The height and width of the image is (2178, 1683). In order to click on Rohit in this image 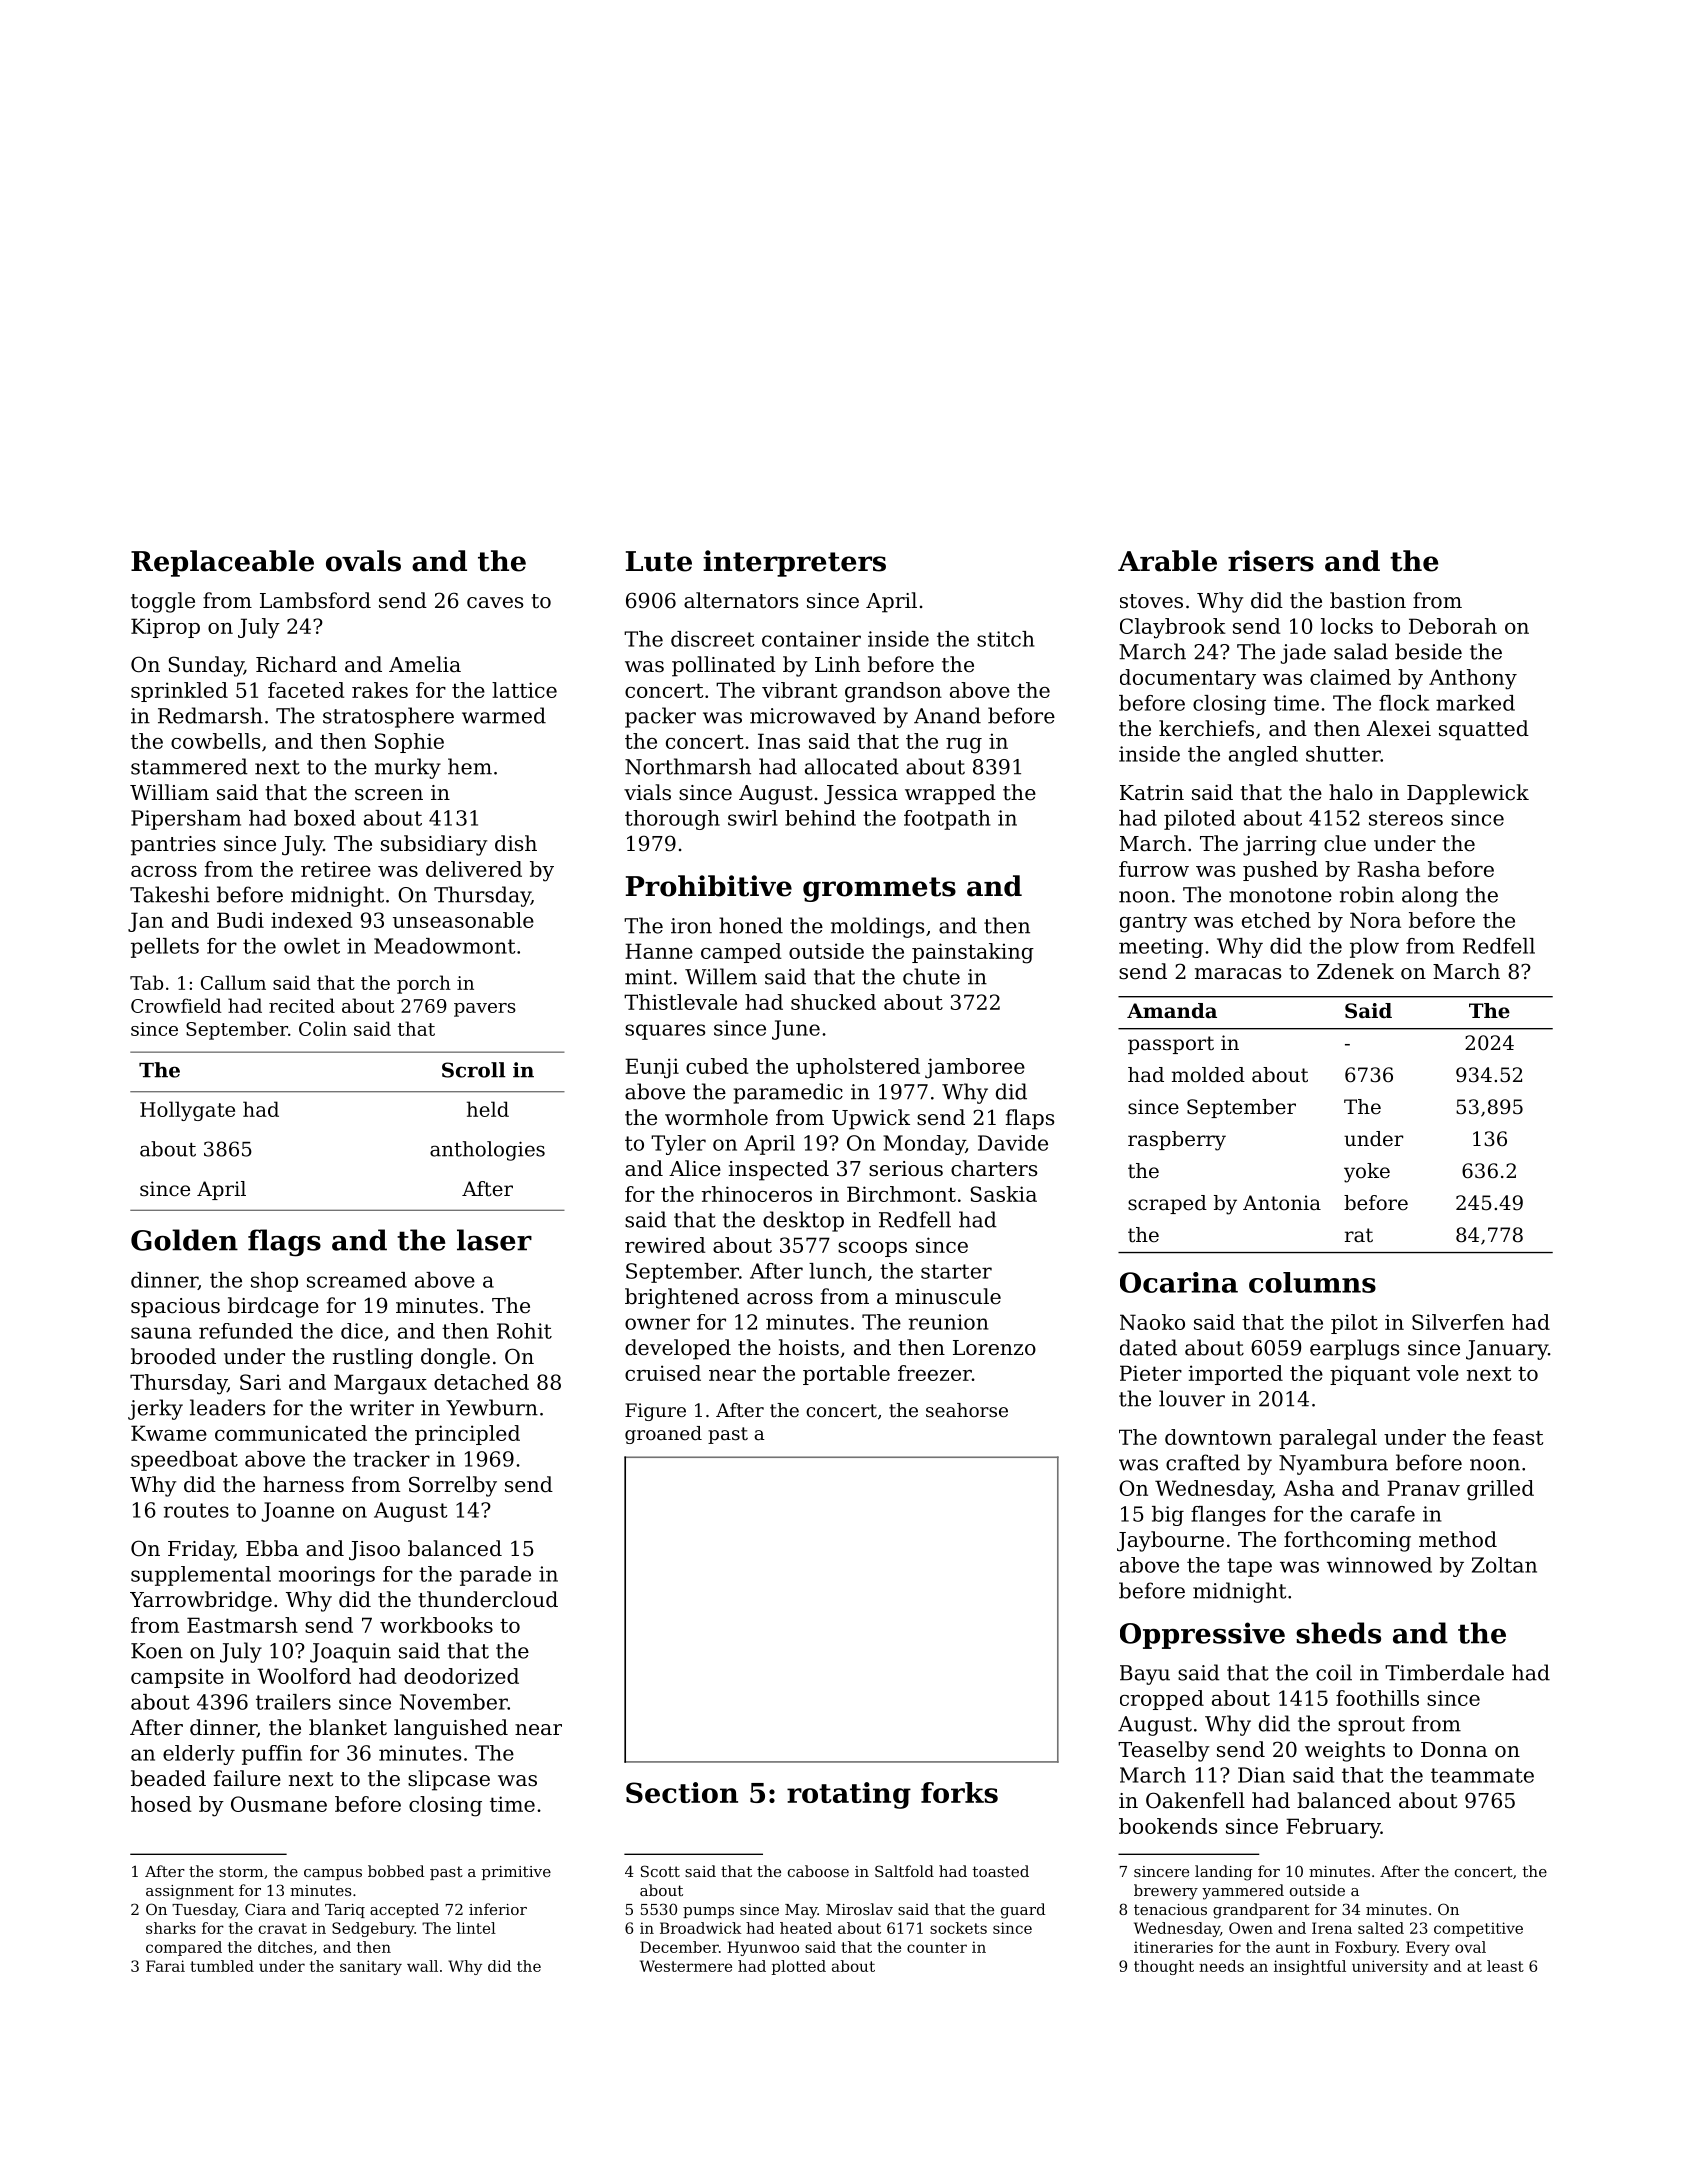, I will do `click(524, 1331)`.
